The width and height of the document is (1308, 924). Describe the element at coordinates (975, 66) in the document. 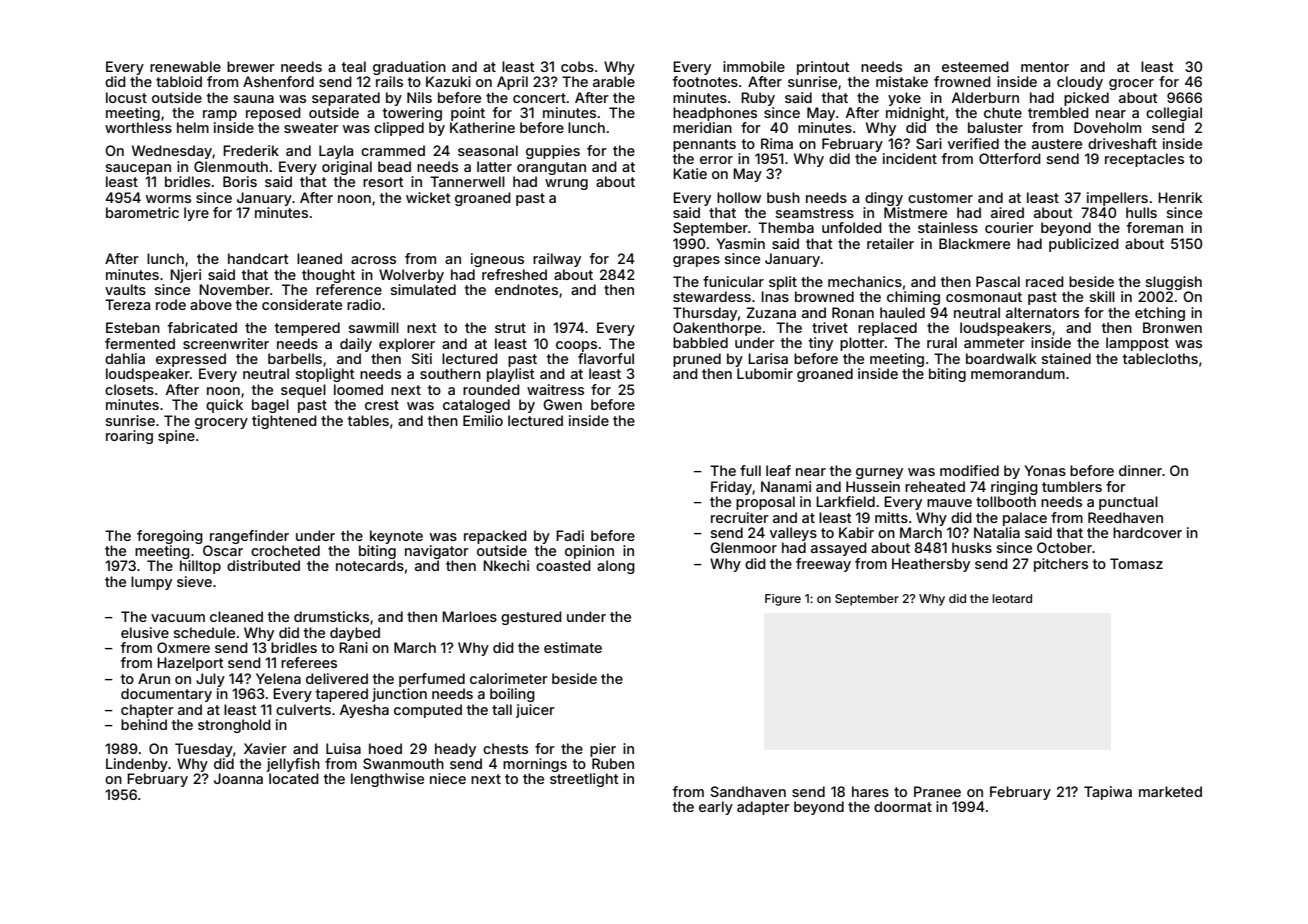

I see `esteemed` at that location.
